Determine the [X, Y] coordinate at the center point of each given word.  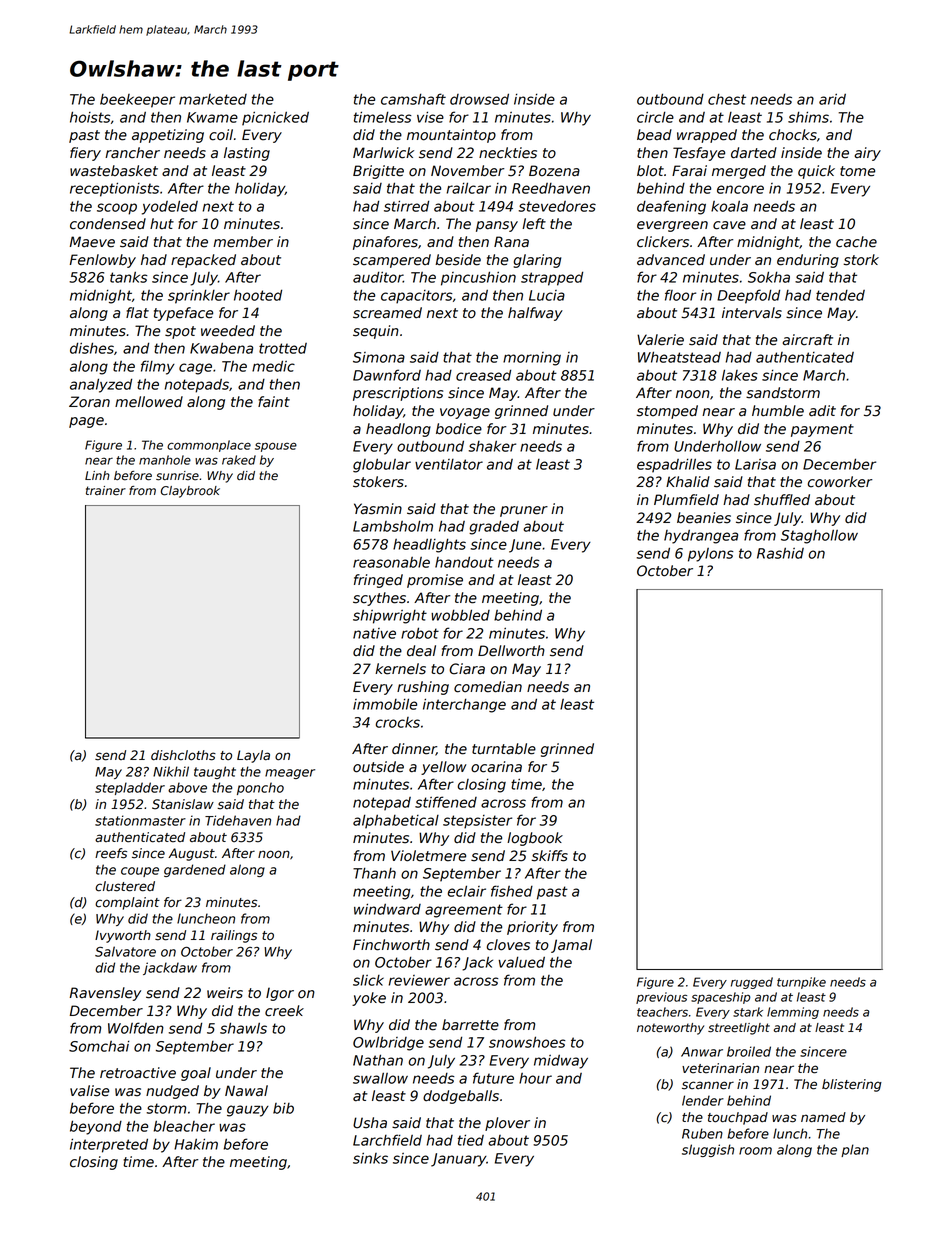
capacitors [416, 297]
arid [832, 99]
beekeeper [137, 101]
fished [512, 891]
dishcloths [183, 755]
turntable [504, 749]
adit [822, 411]
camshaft [413, 99]
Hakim [196, 1144]
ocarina [496, 767]
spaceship [720, 998]
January [459, 1160]
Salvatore [125, 951]
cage [195, 369]
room [755, 1151]
